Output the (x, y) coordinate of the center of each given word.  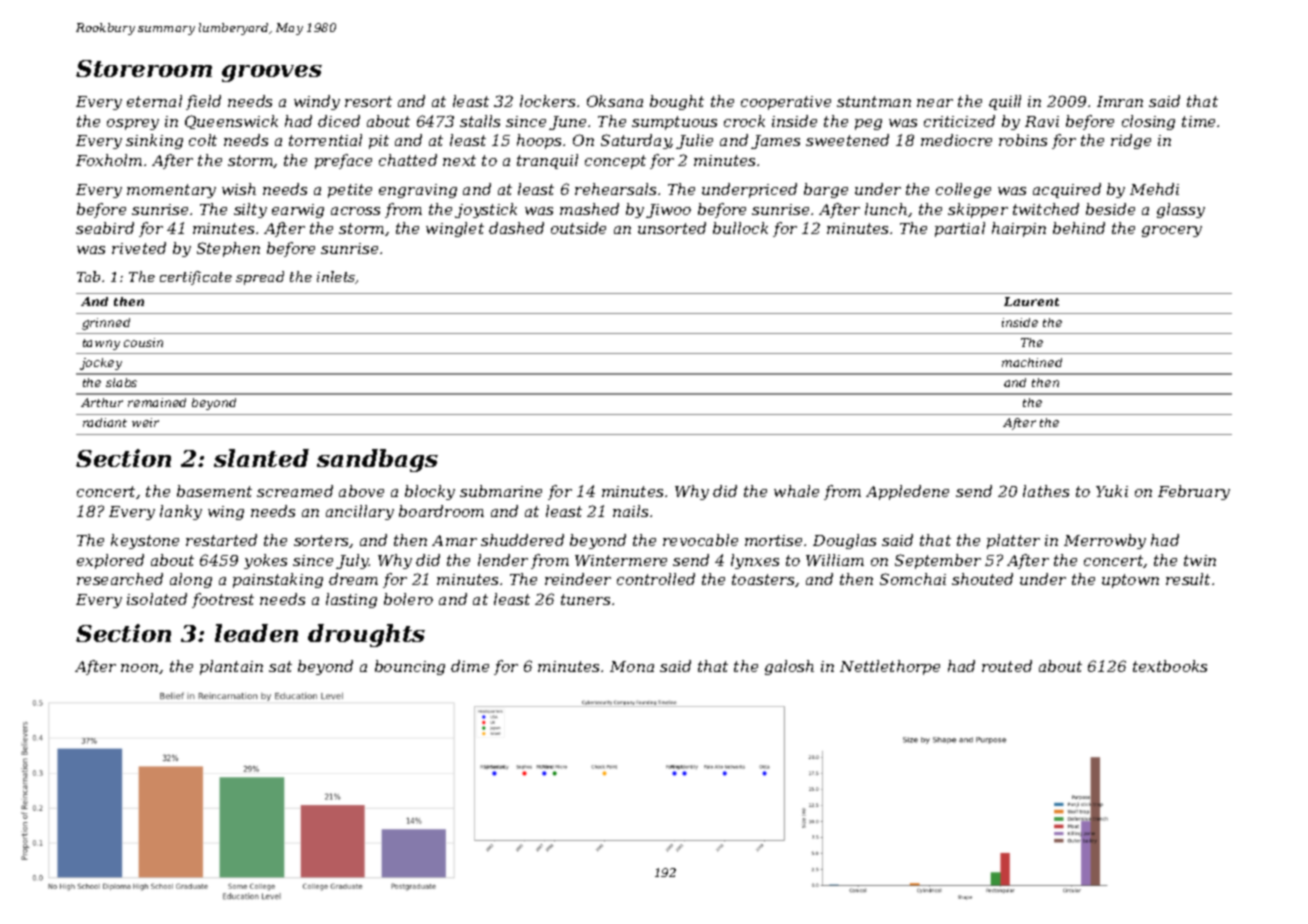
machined (1032, 362)
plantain (231, 667)
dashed (516, 228)
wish (239, 189)
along (191, 580)
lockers (547, 101)
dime (470, 666)
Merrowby (1105, 541)
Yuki (1112, 491)
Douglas (844, 541)
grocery (1172, 231)
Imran (1120, 101)
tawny (101, 344)
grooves (272, 73)
